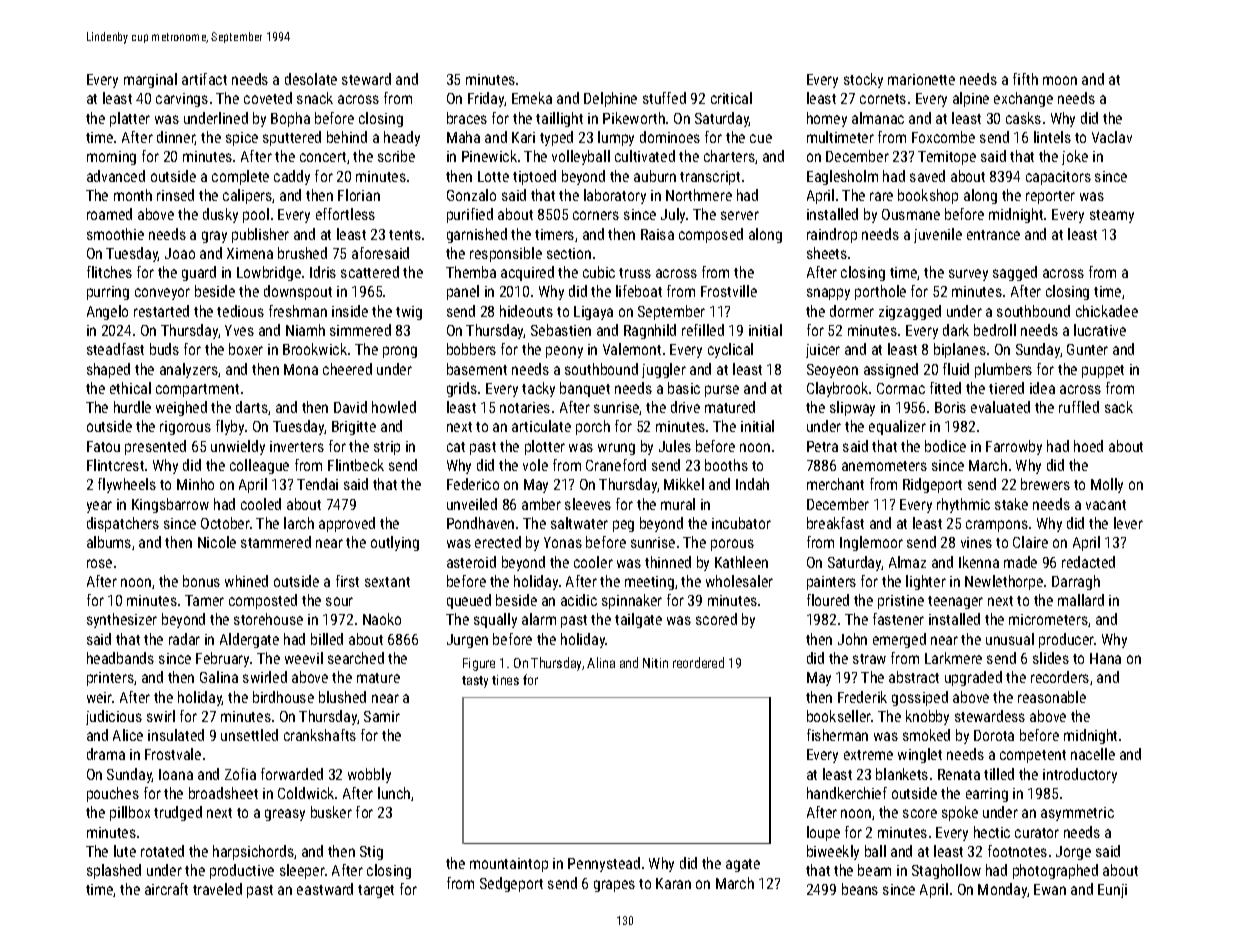 The image size is (1233, 952). I want to click on purse, so click(722, 391).
